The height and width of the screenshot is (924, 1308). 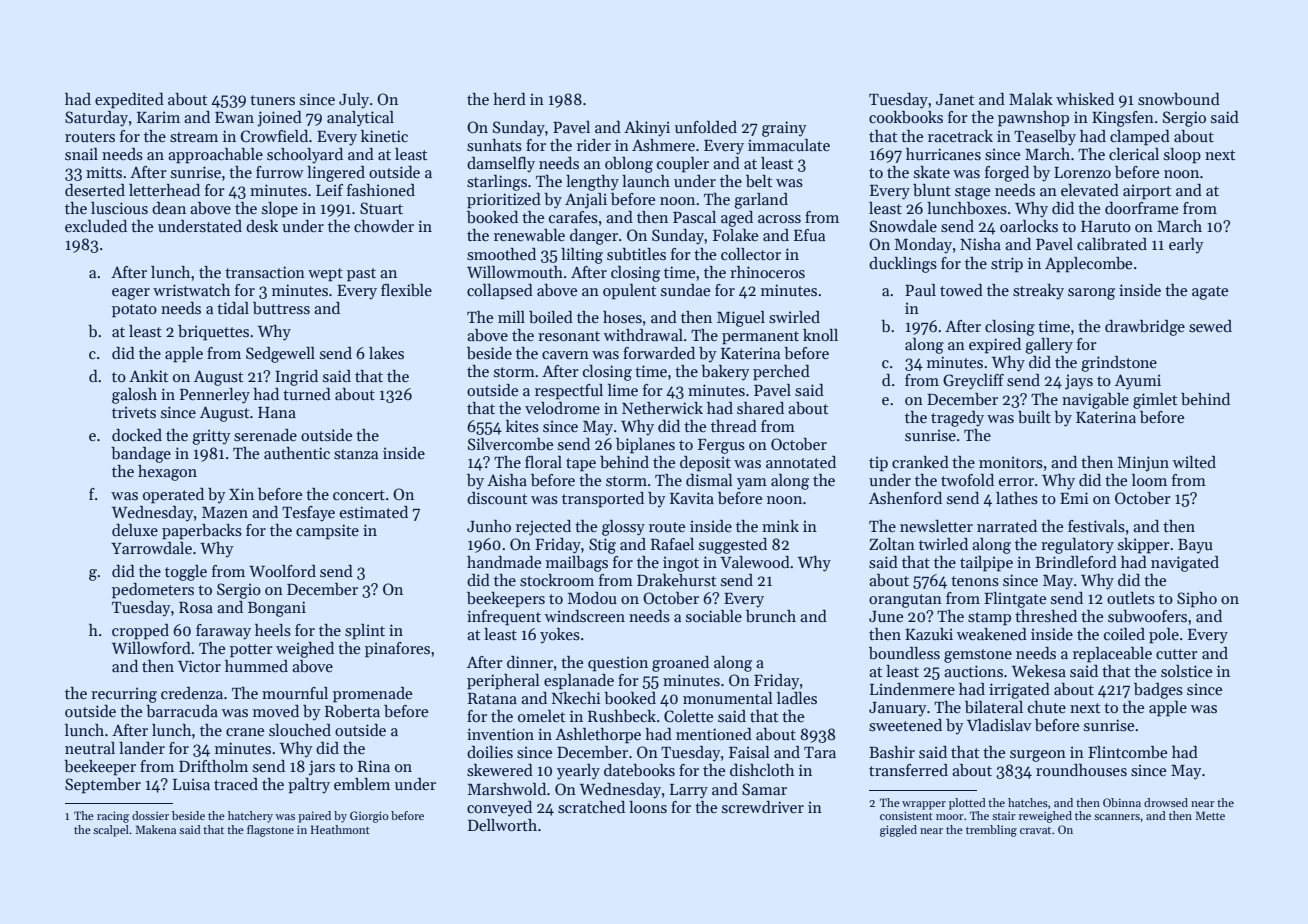 What do you see at coordinates (685, 290) in the screenshot?
I see `sundae` at bounding box center [685, 290].
